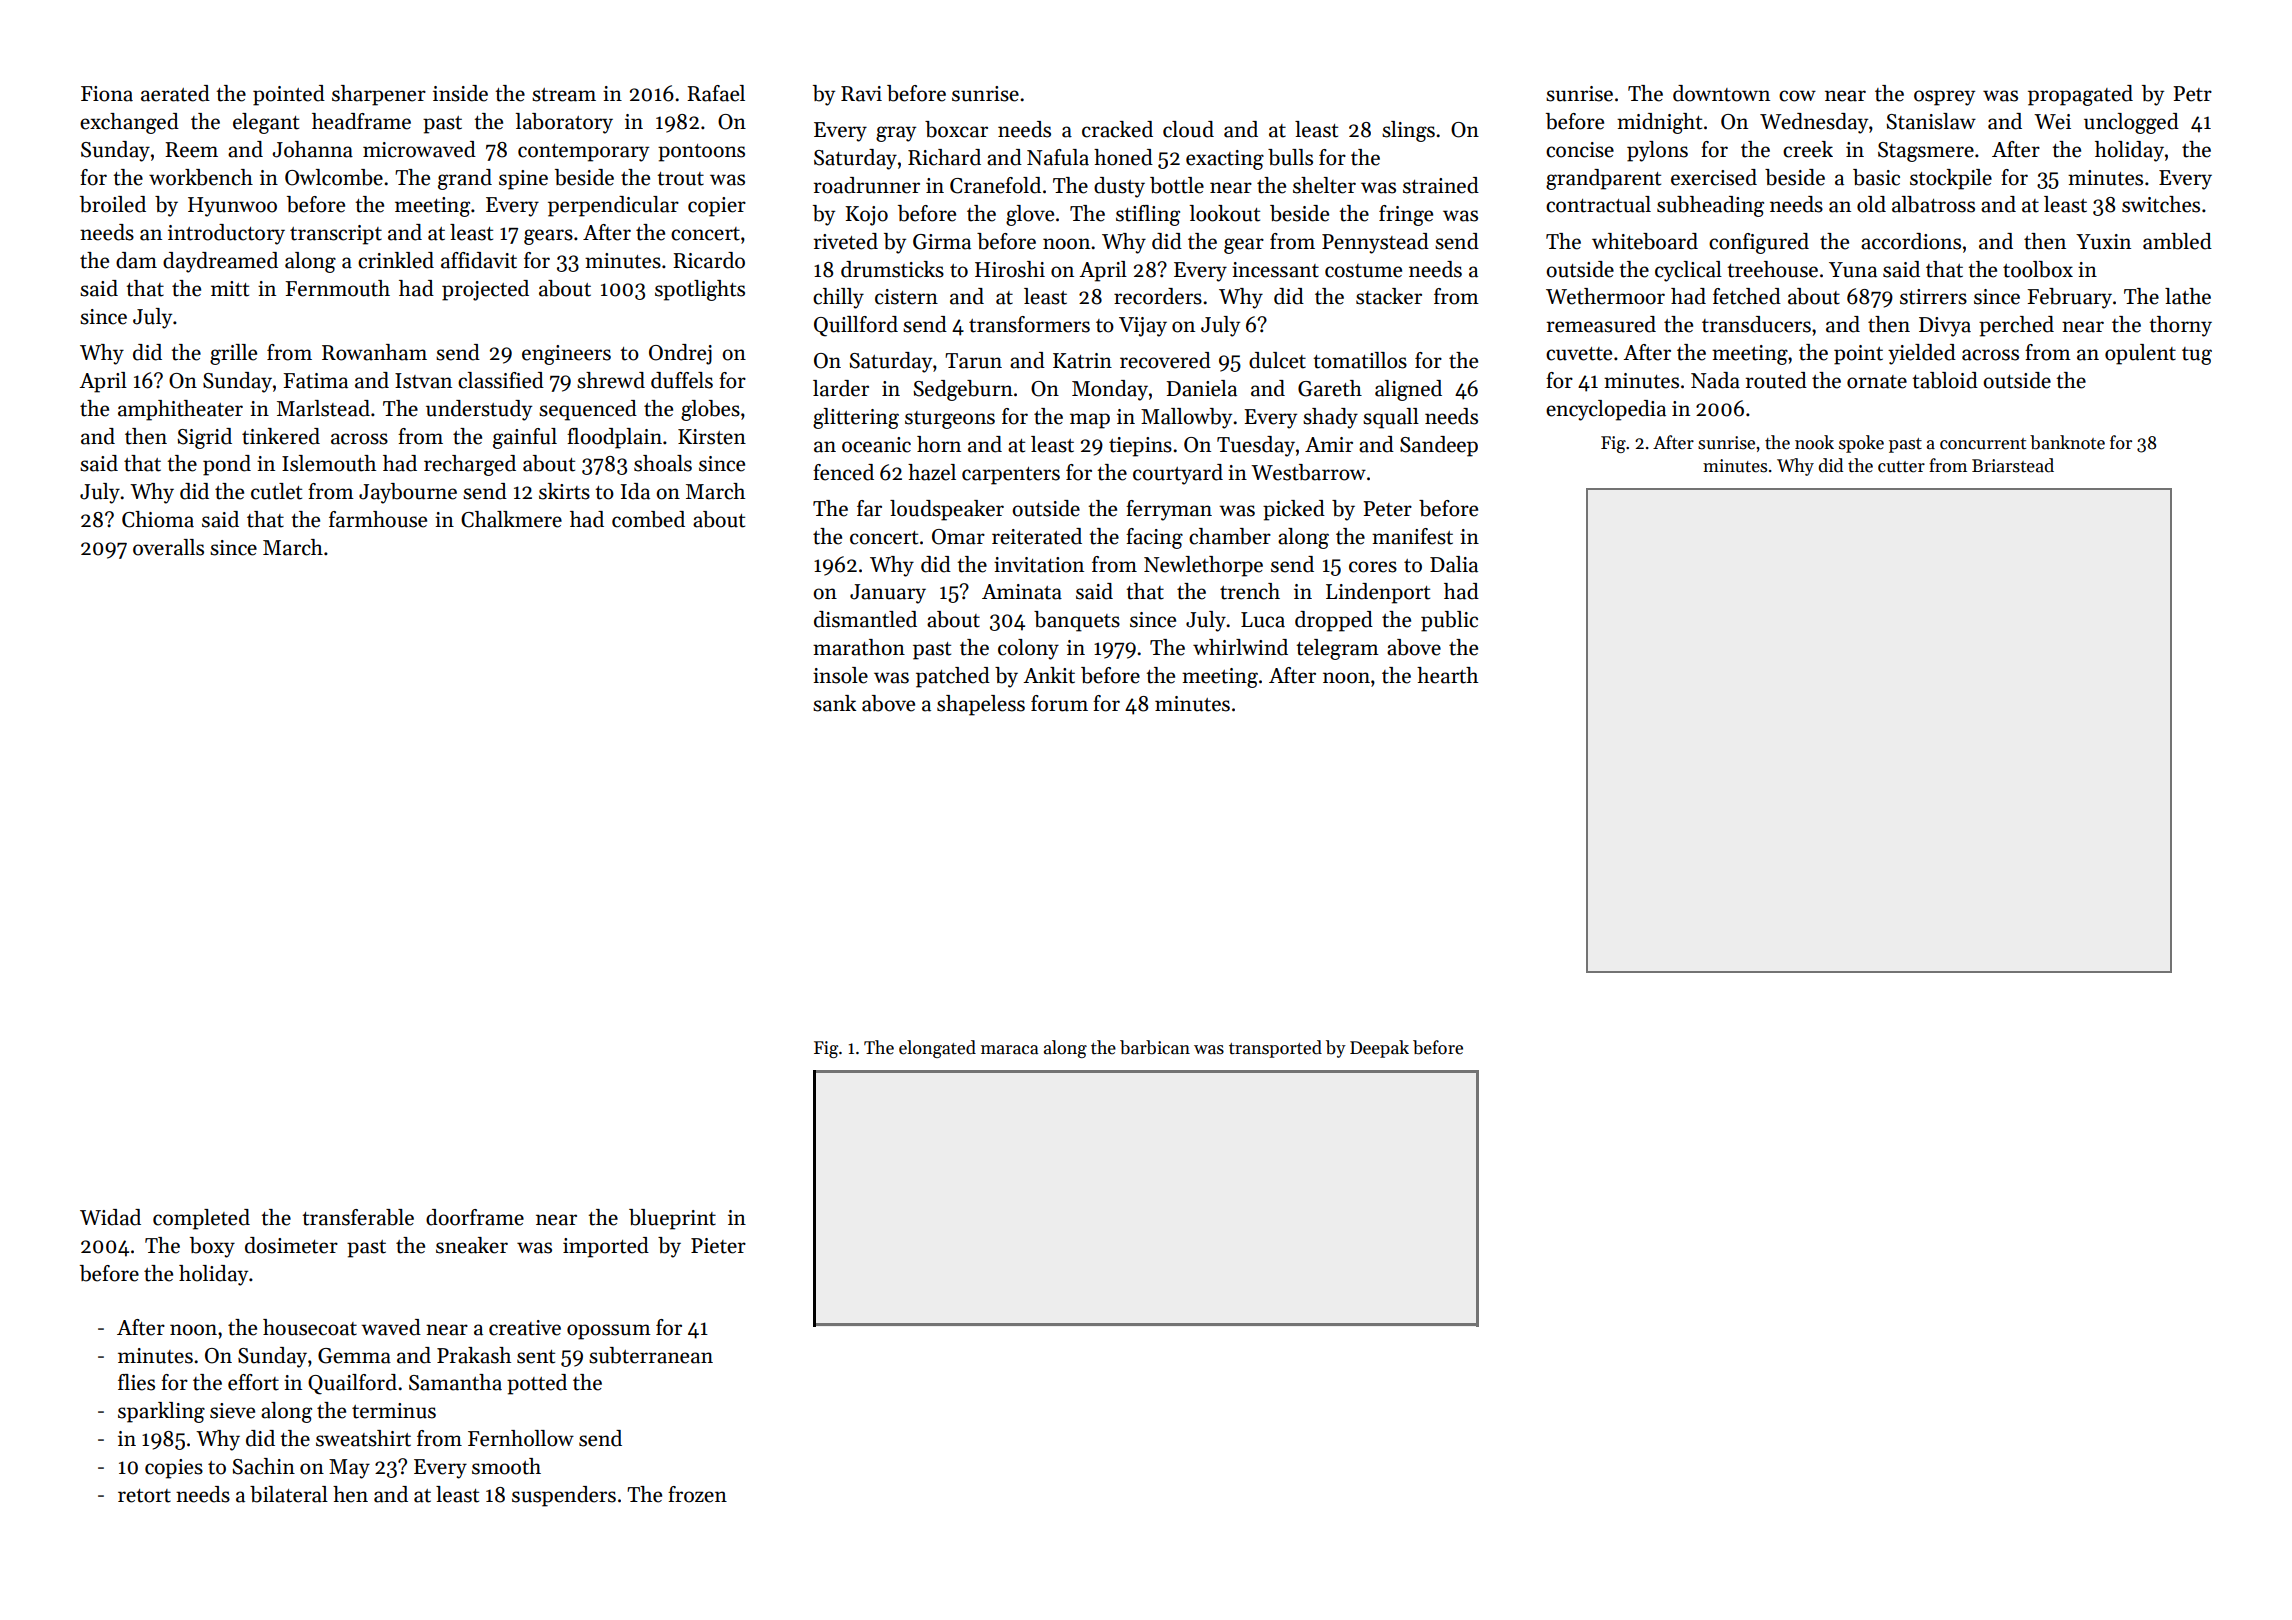  What do you see at coordinates (212, 1247) in the screenshot?
I see `boxy` at bounding box center [212, 1247].
